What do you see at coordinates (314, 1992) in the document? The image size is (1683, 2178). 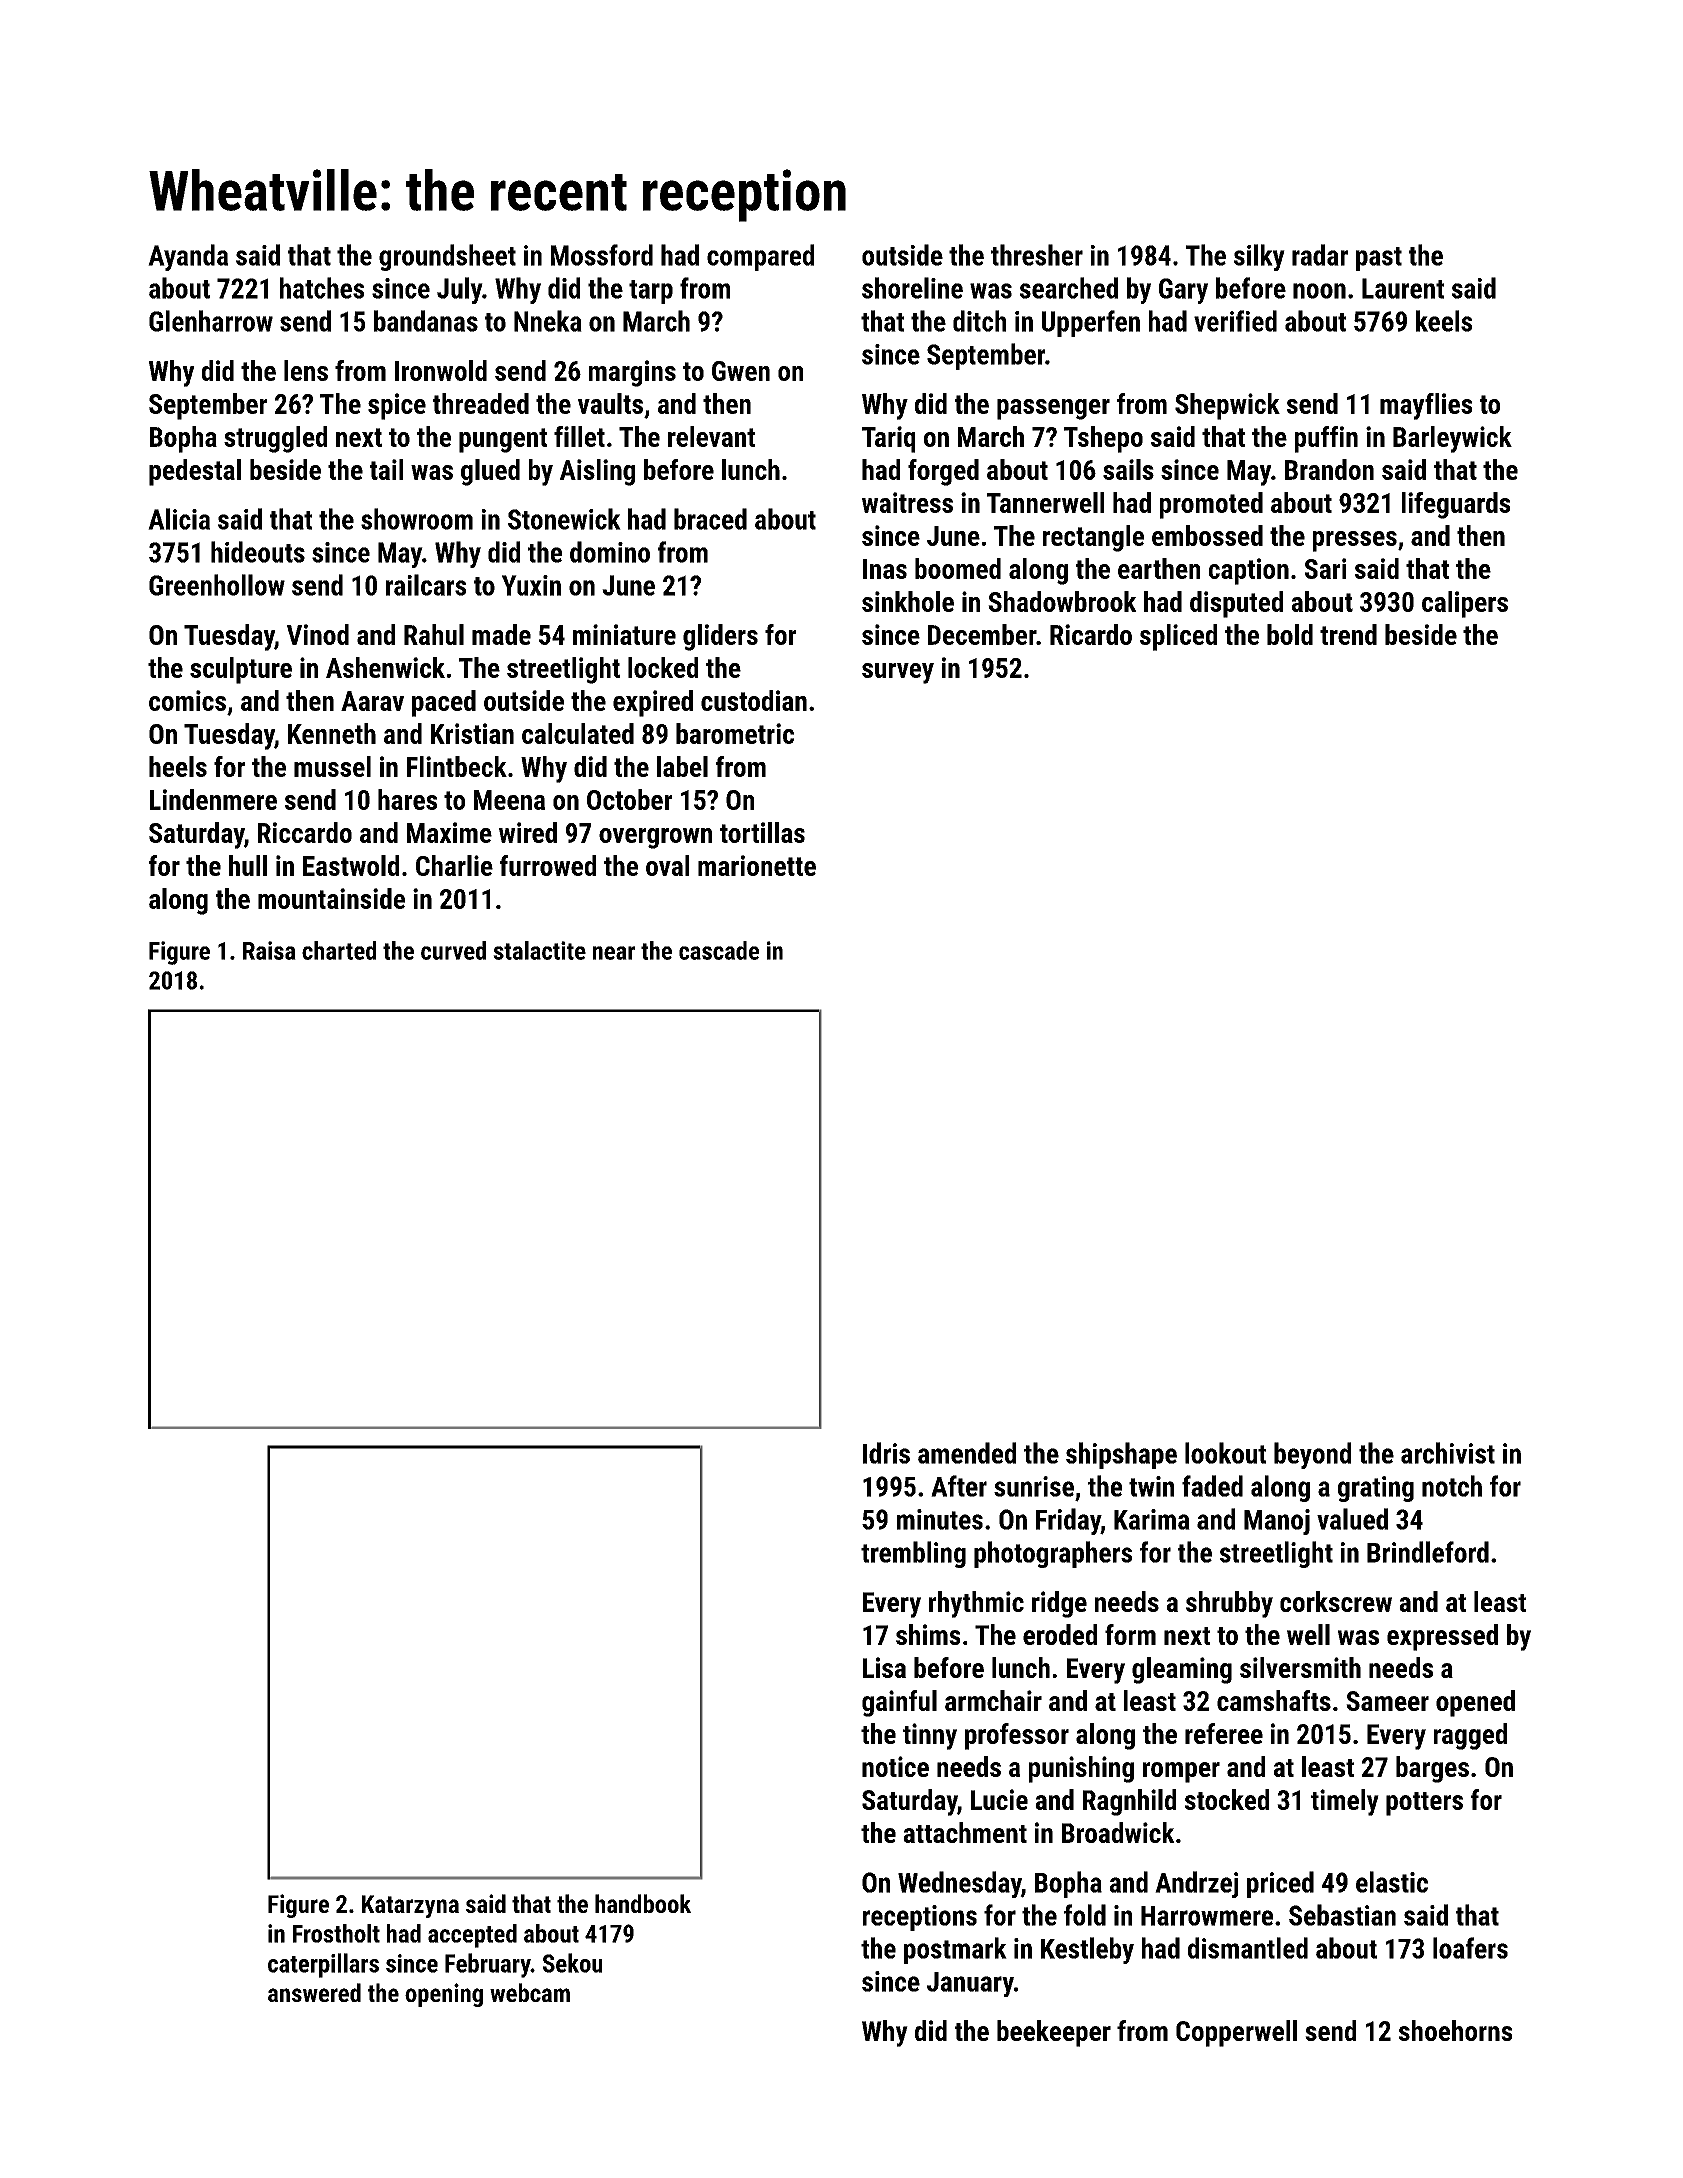 I see `answered` at bounding box center [314, 1992].
